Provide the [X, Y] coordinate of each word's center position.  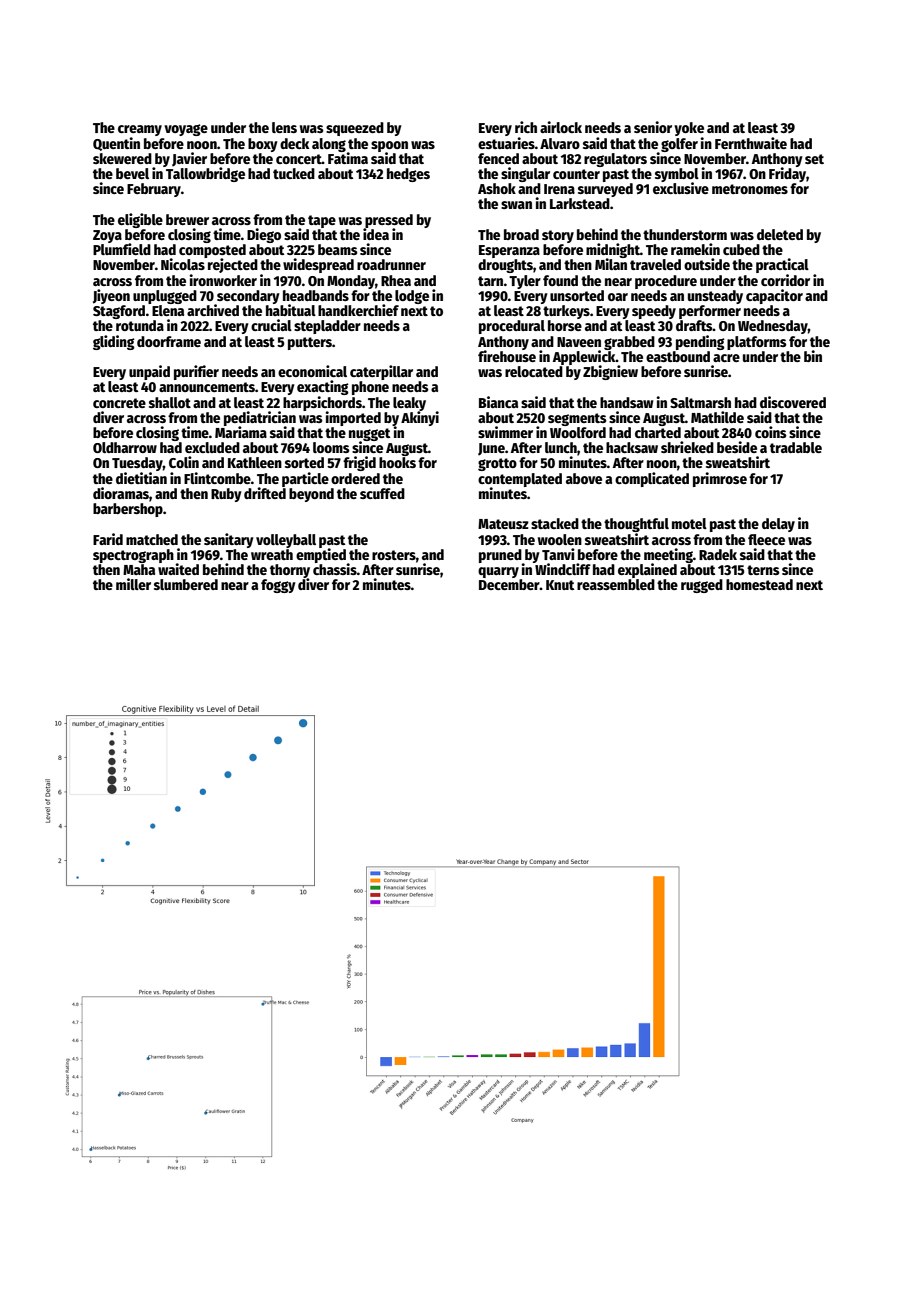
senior [653, 127]
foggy [278, 586]
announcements [207, 387]
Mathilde [717, 417]
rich [526, 127]
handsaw [626, 402]
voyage [186, 130]
